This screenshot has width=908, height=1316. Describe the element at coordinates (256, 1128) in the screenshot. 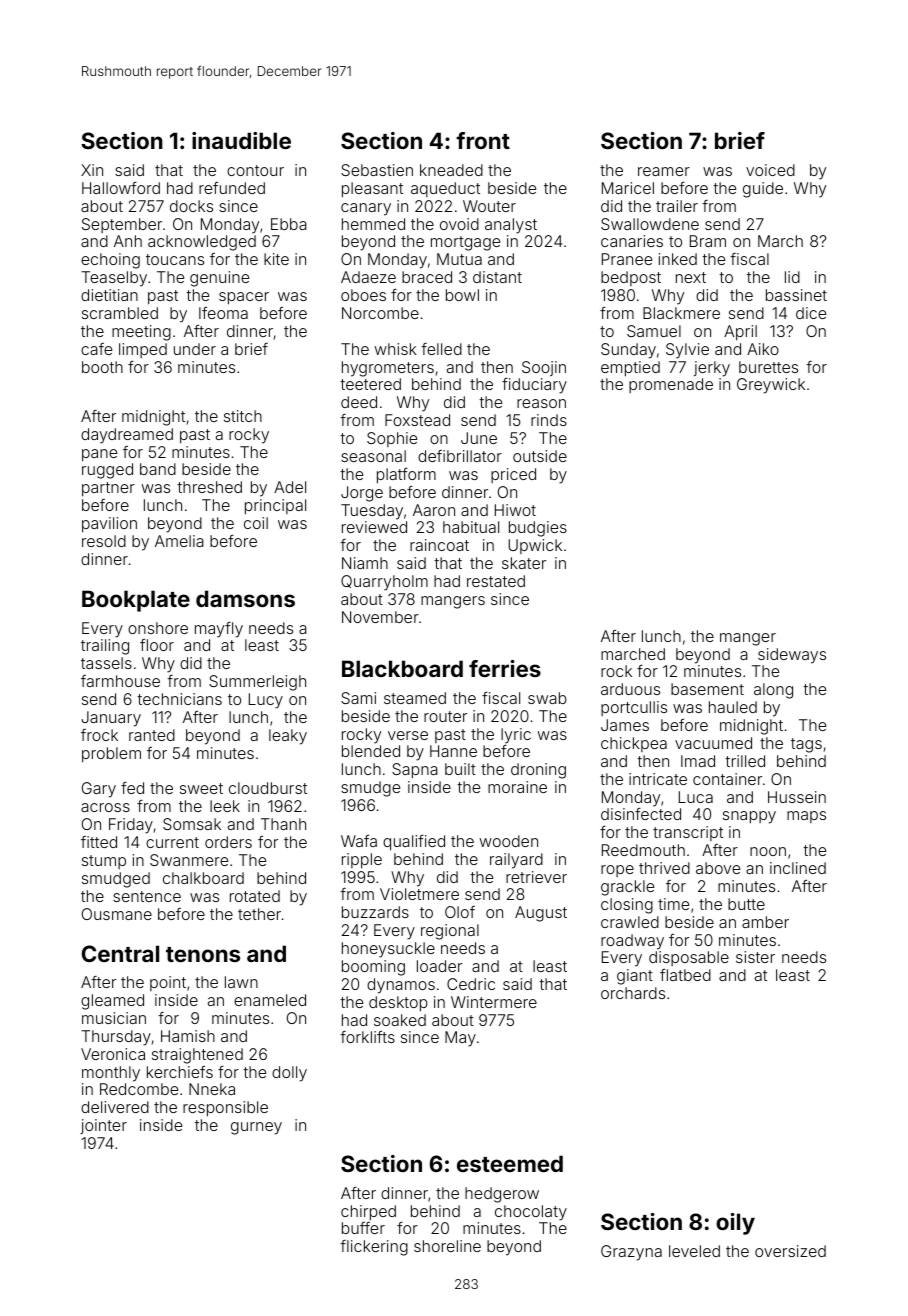

I see `gurney` at that location.
